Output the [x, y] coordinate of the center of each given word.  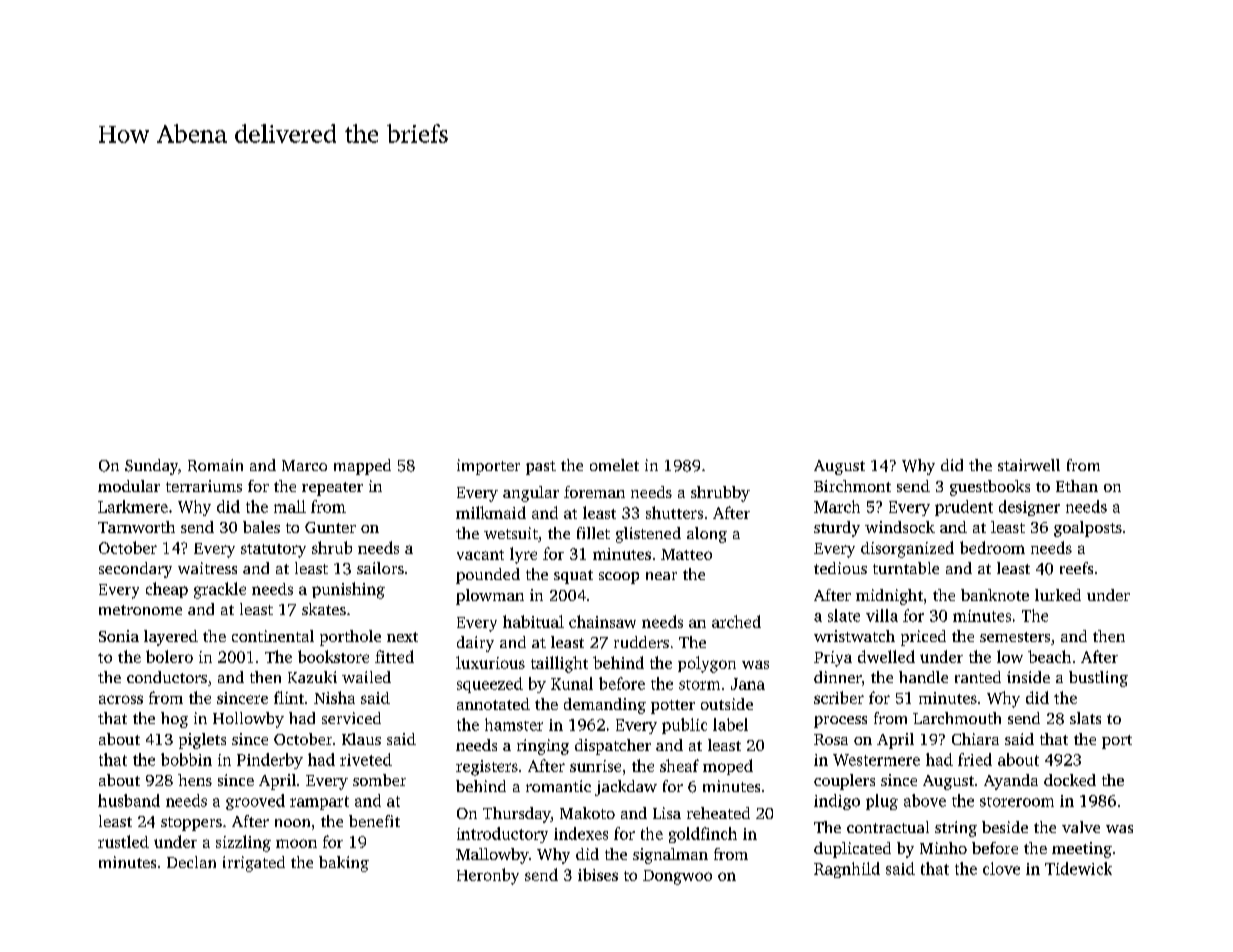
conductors [167, 677]
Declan [191, 862]
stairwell [1029, 465]
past [541, 468]
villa [882, 615]
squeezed [490, 685]
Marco [304, 465]
